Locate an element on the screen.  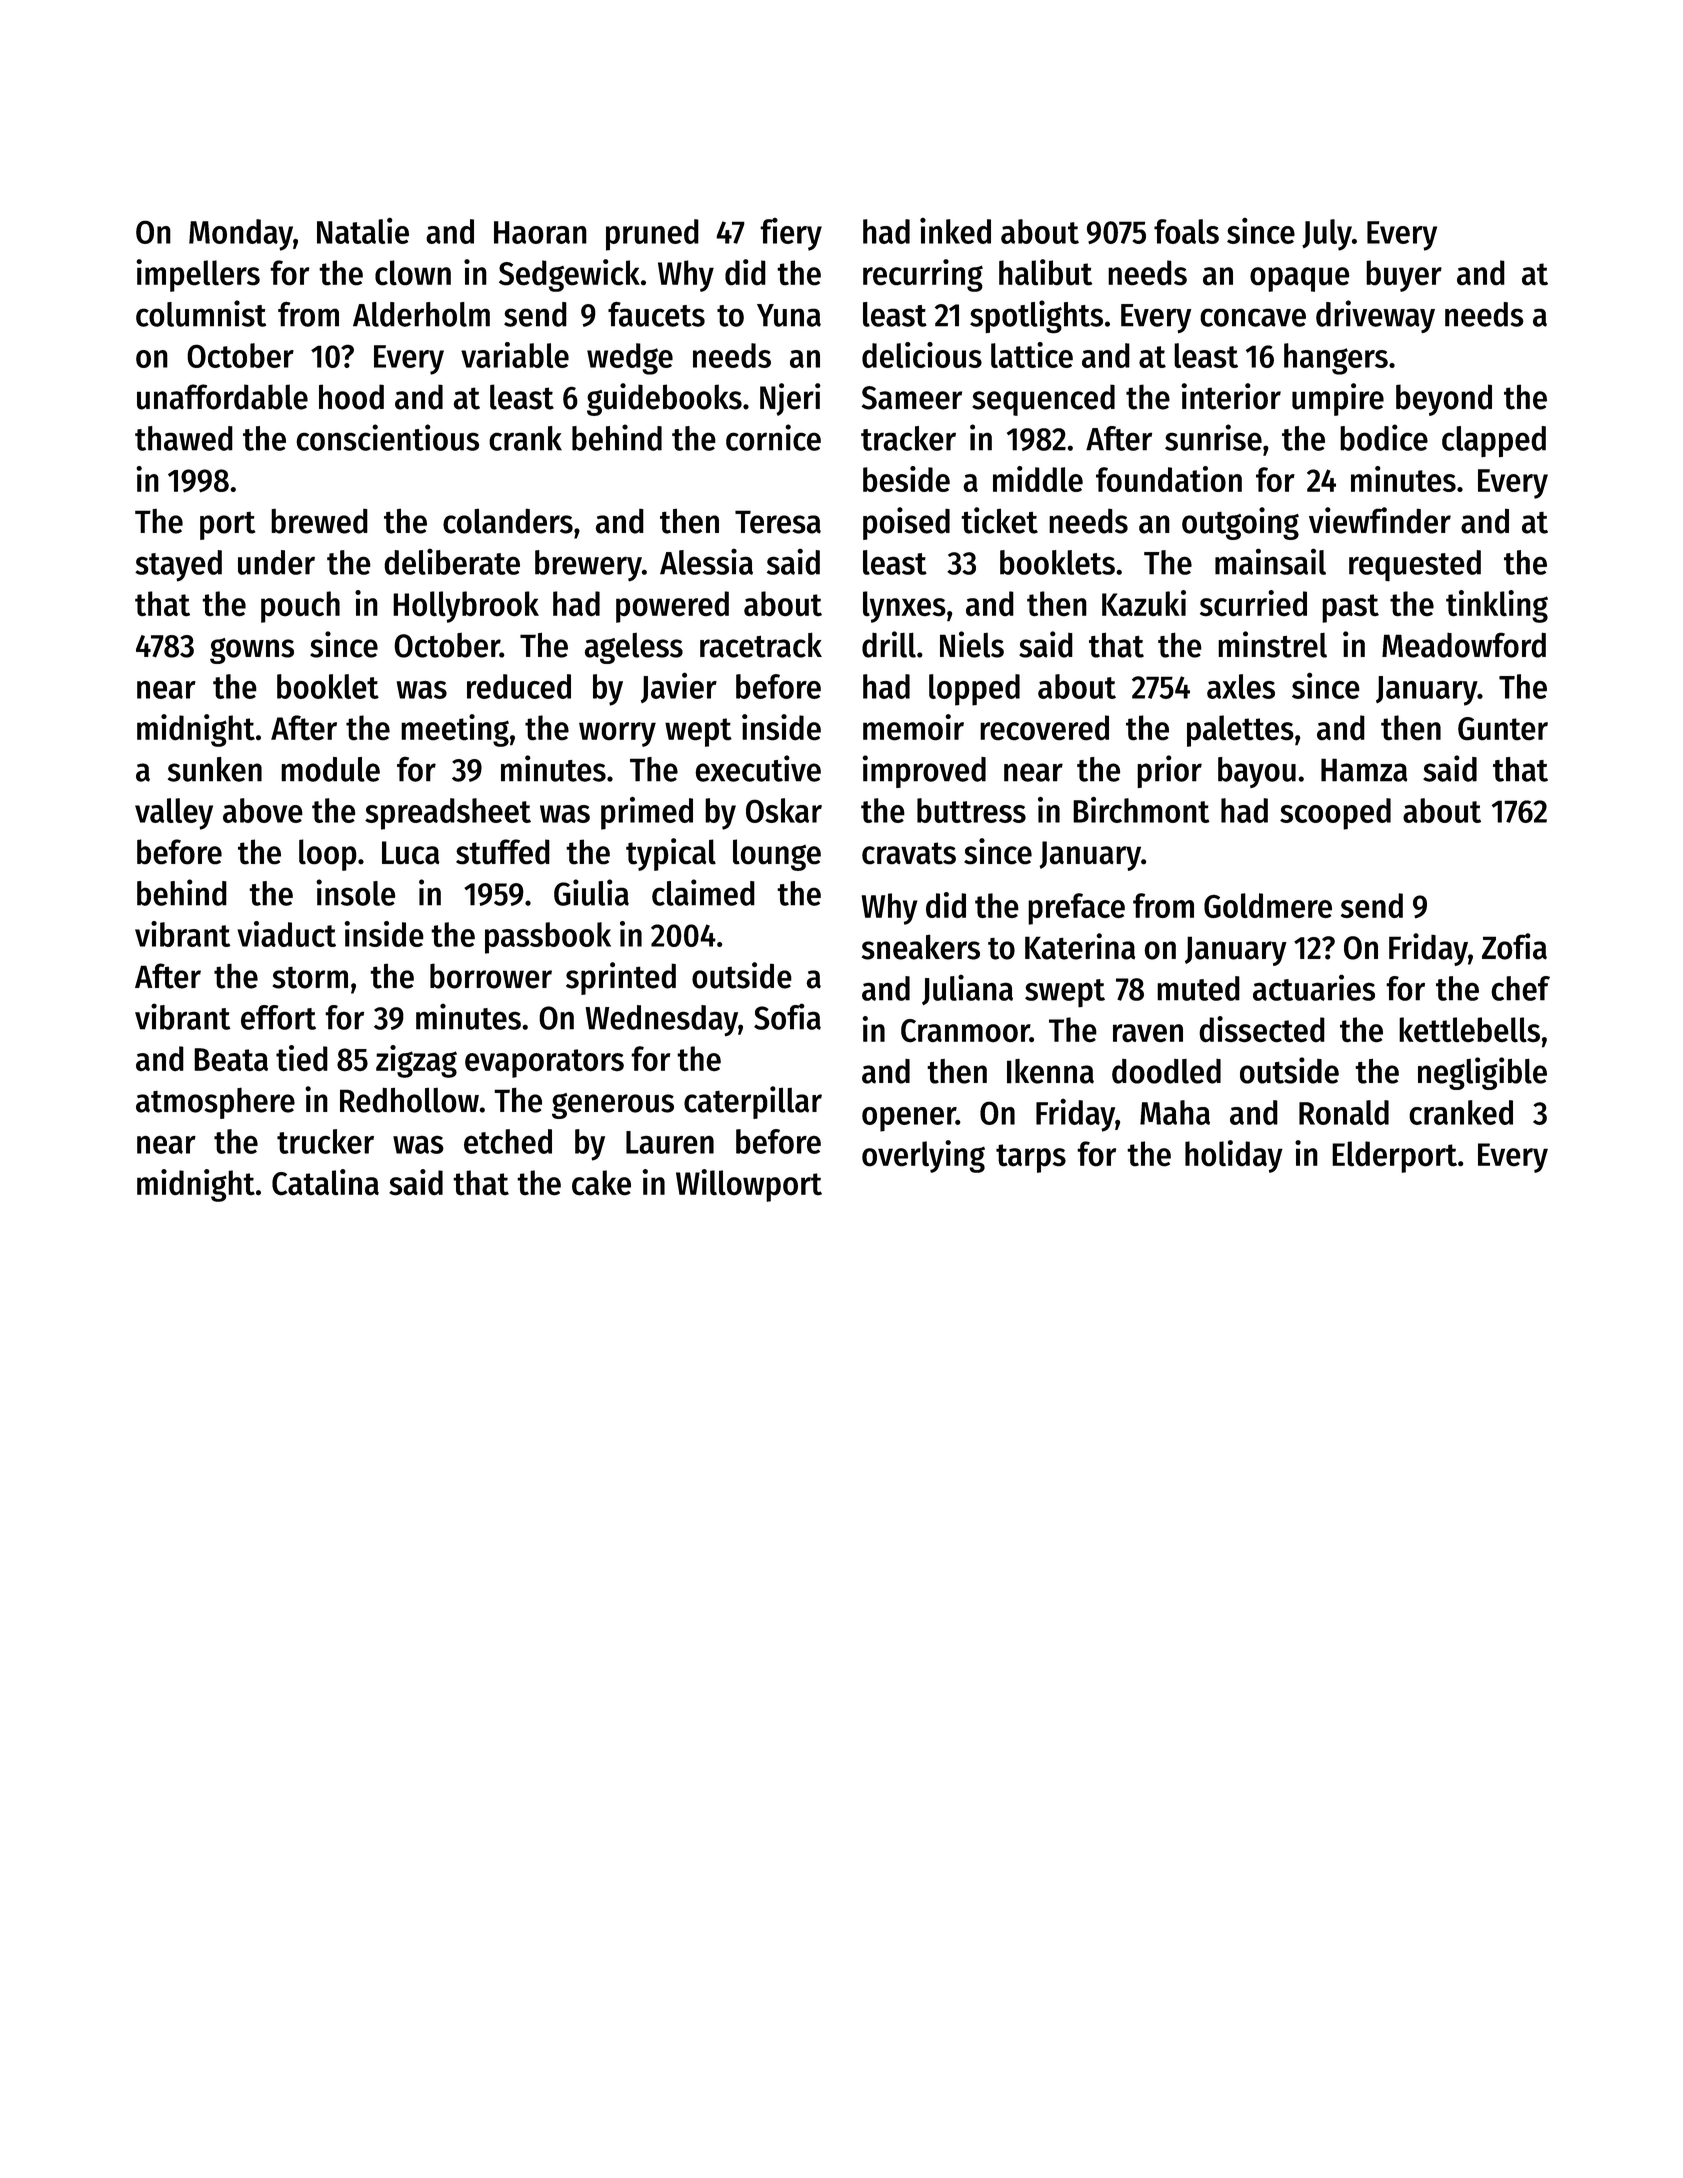
beyond is located at coordinates (1444, 400).
